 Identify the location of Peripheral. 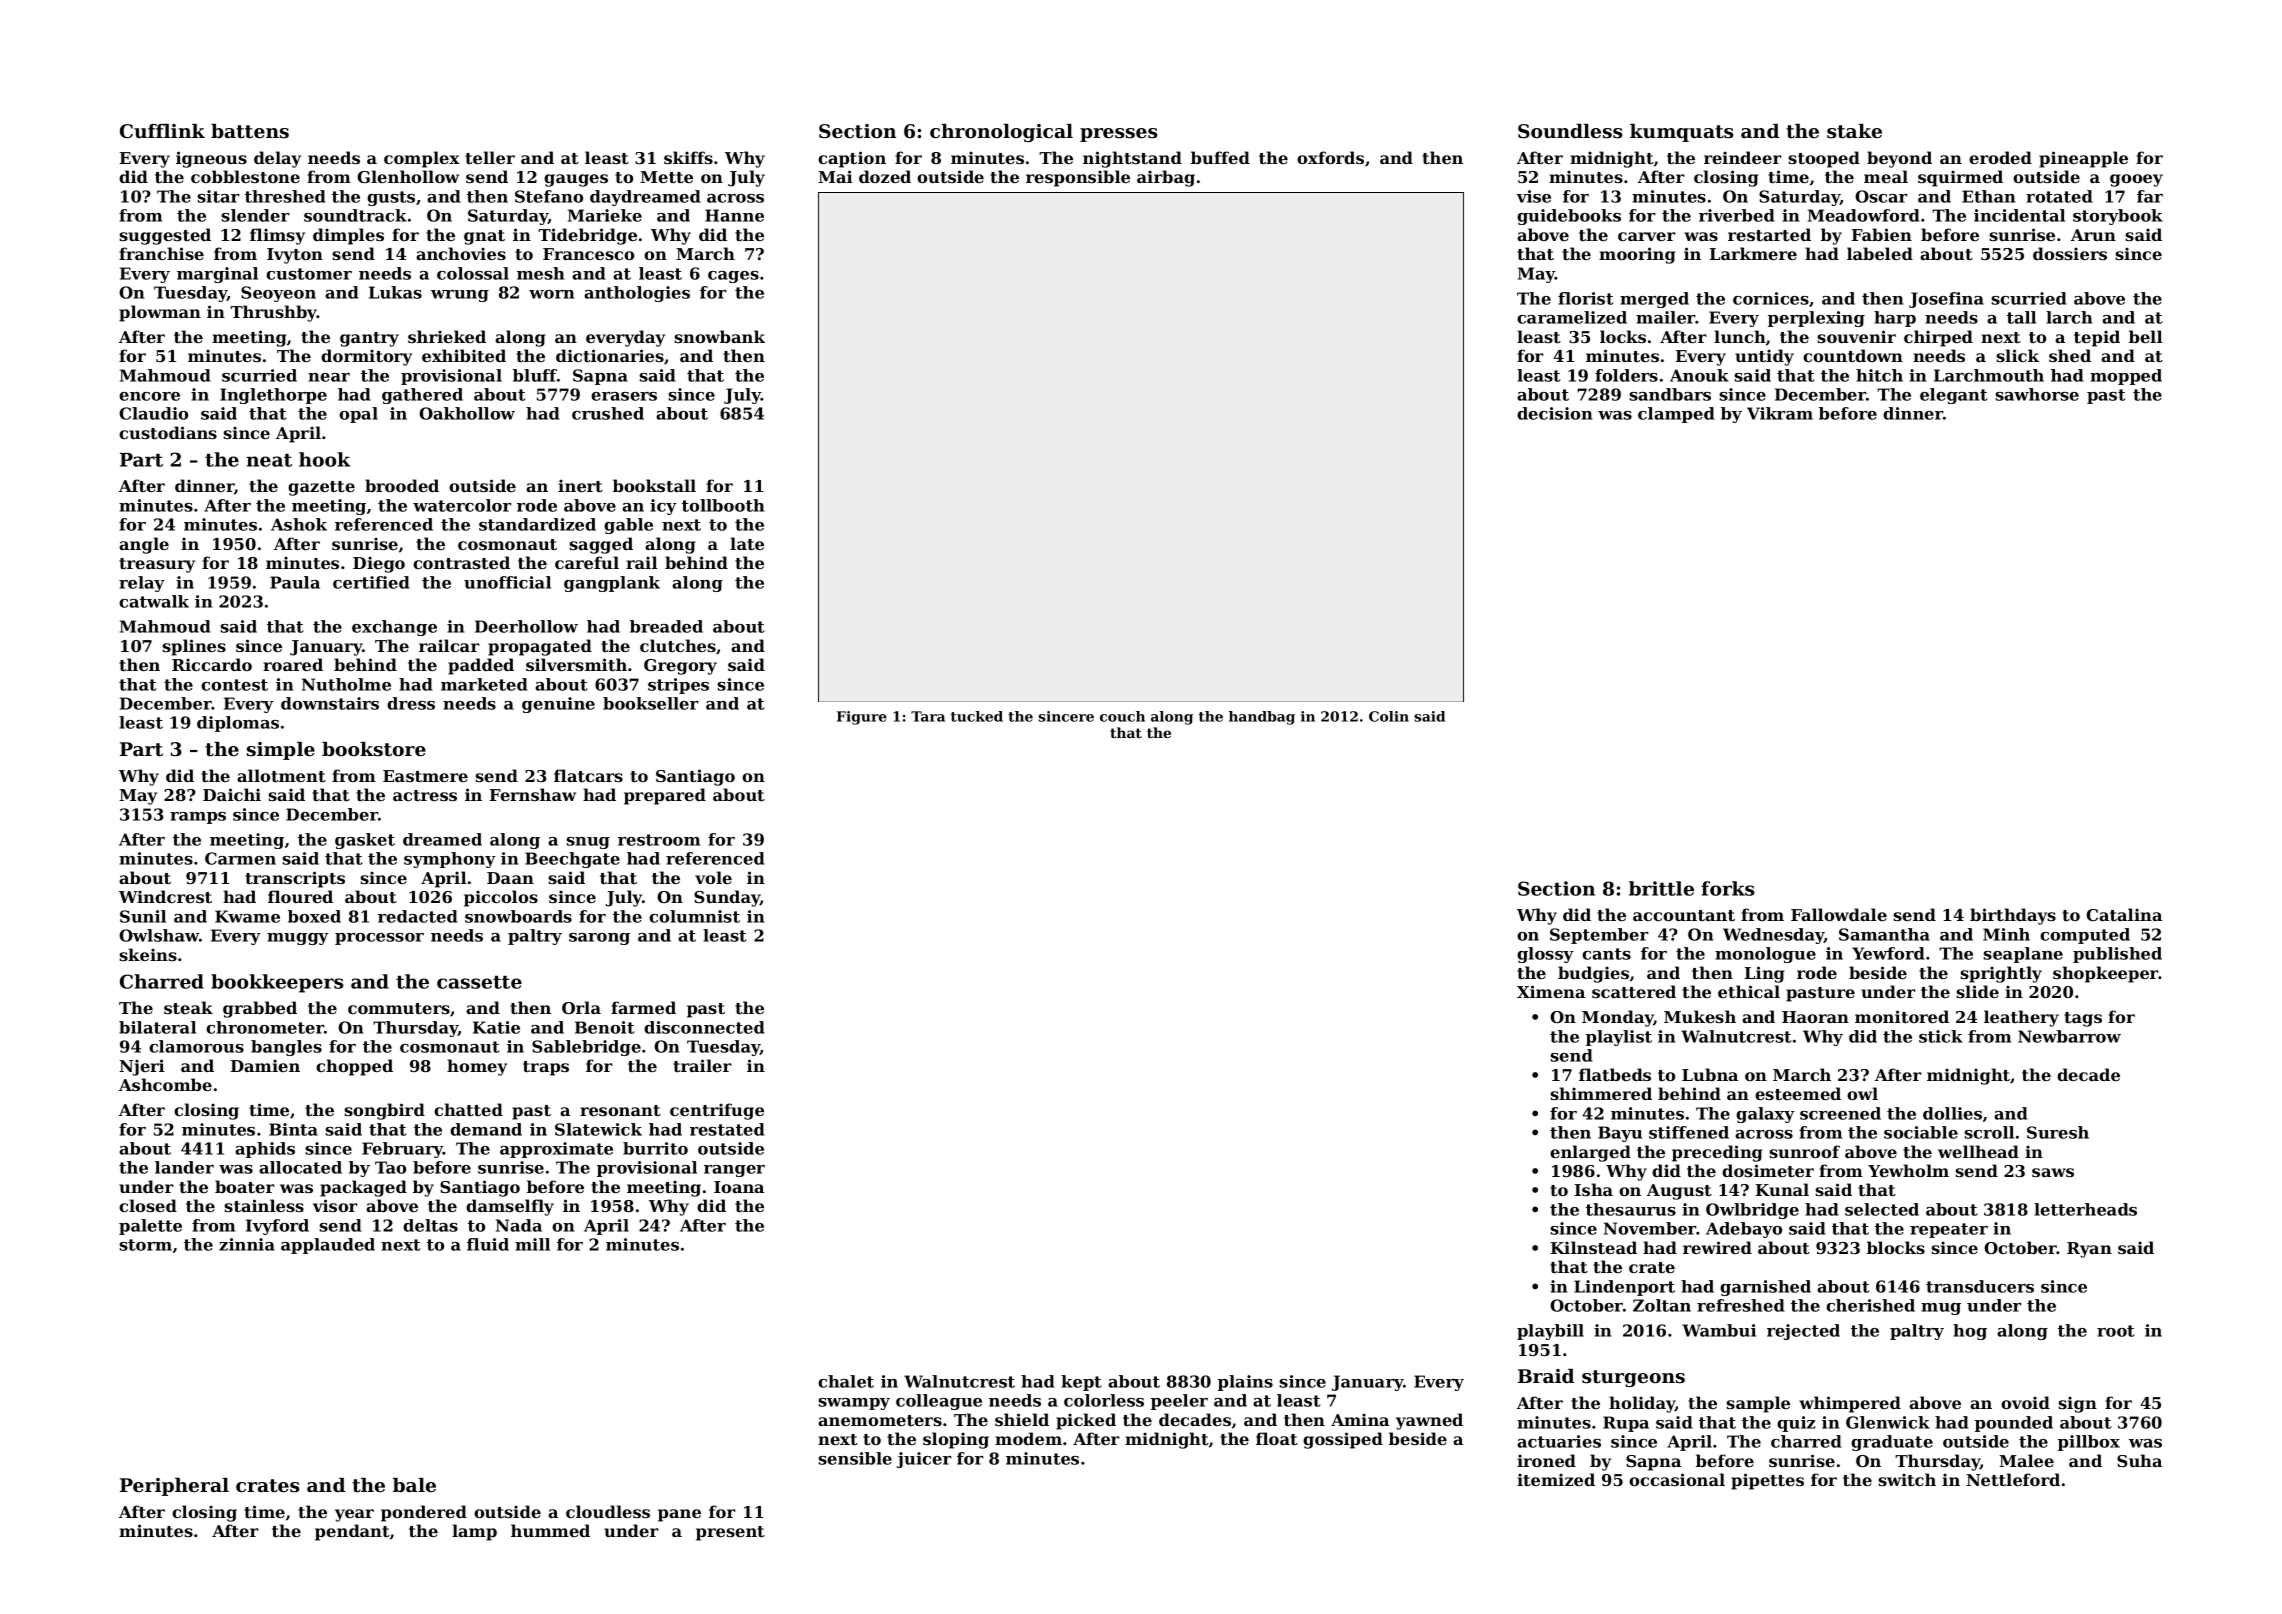
(174, 1487).
